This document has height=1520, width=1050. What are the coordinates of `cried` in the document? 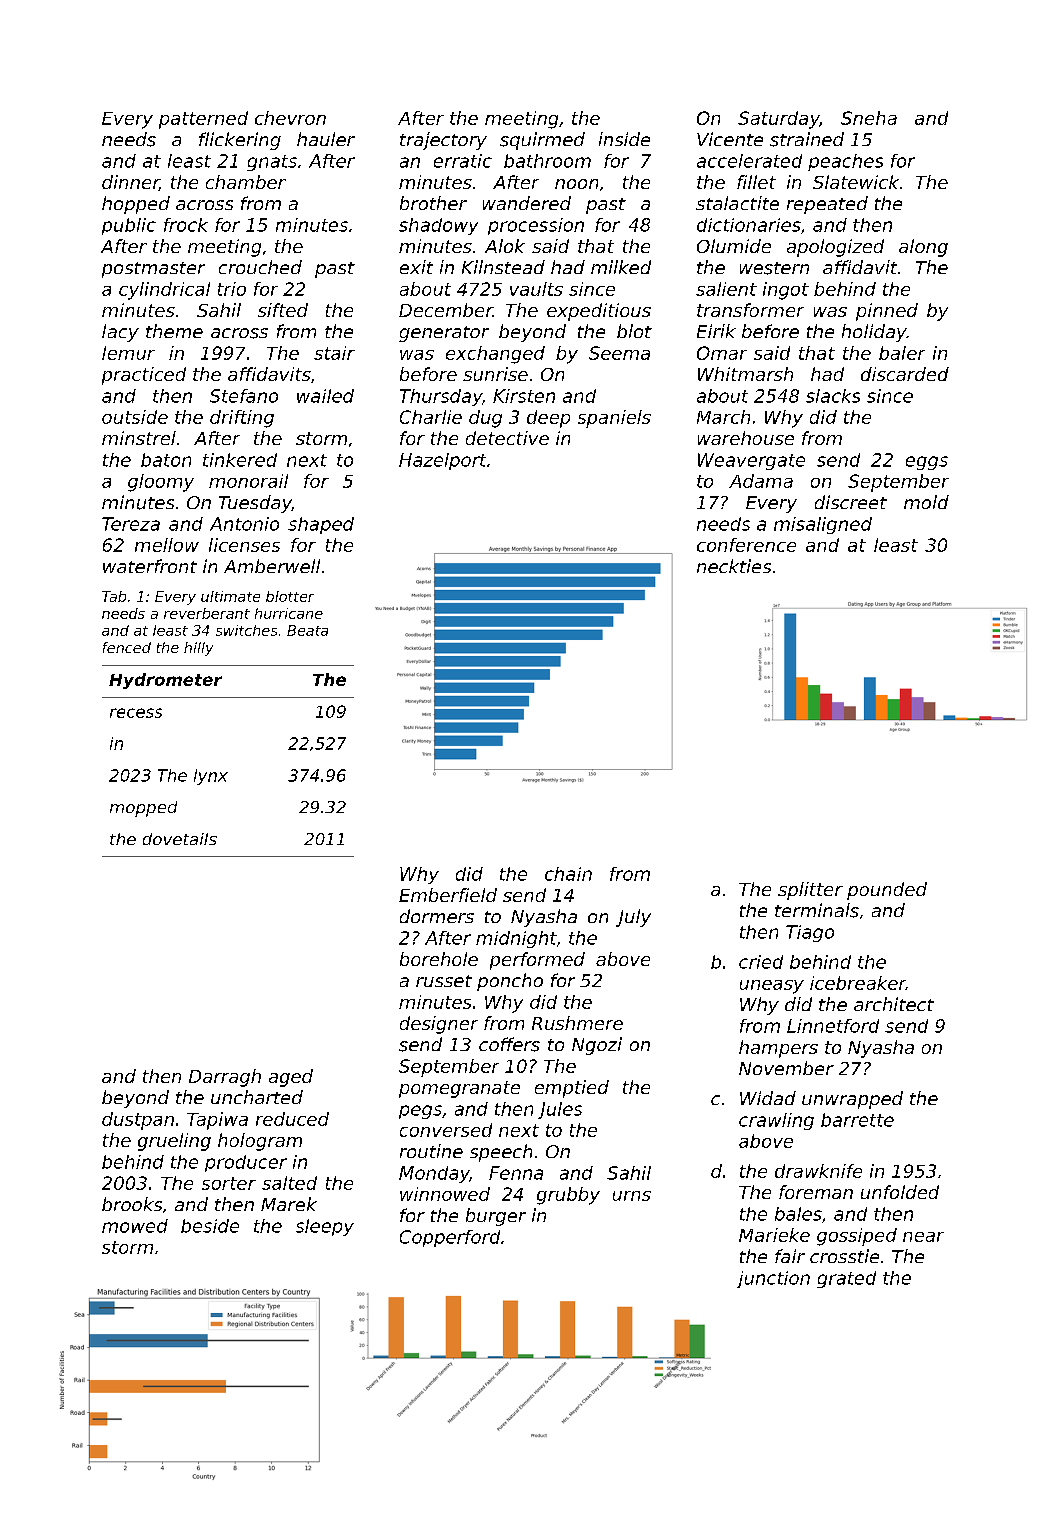 It's located at (761, 962).
